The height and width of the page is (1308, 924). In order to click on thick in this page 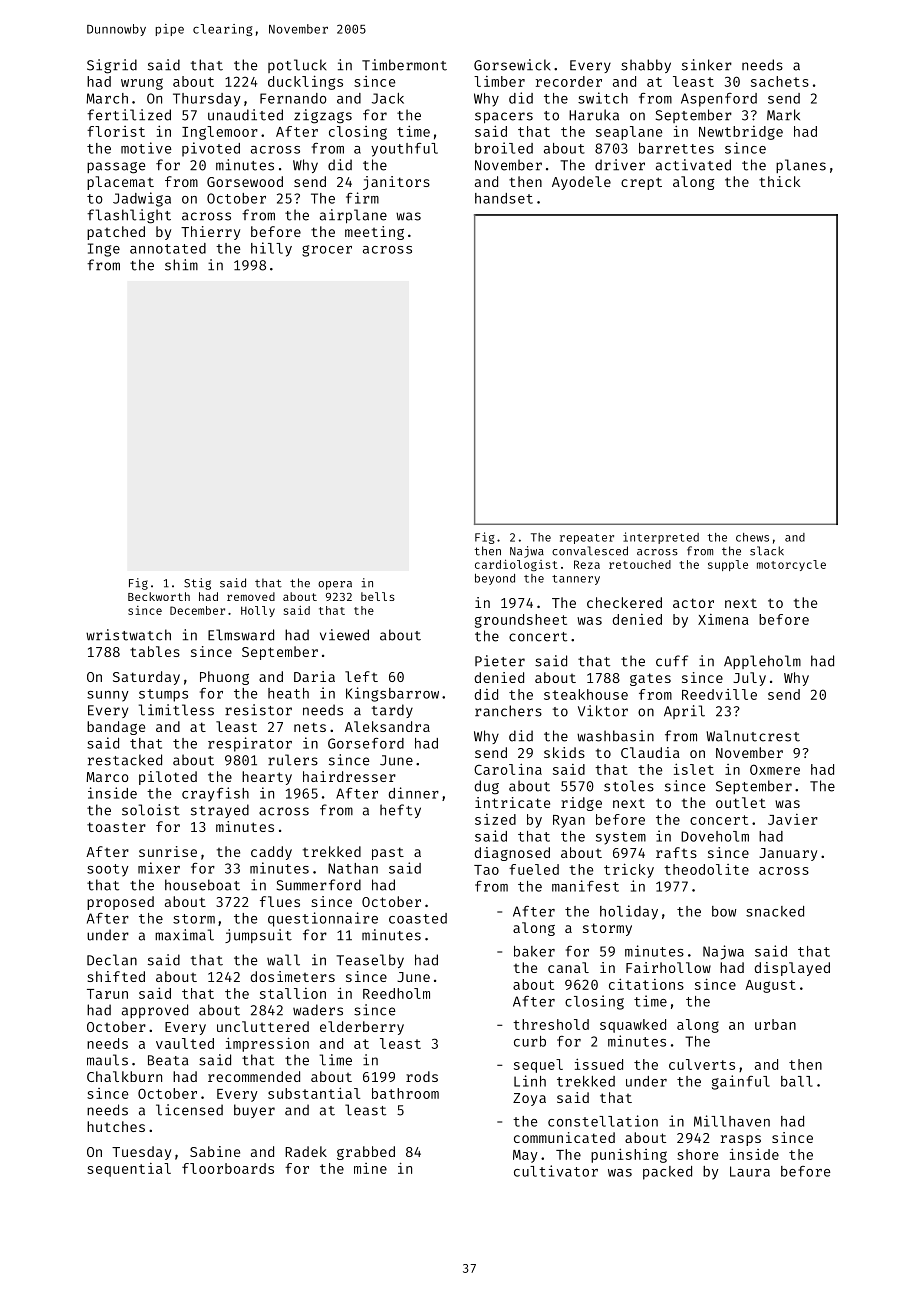, I will do `click(779, 181)`.
